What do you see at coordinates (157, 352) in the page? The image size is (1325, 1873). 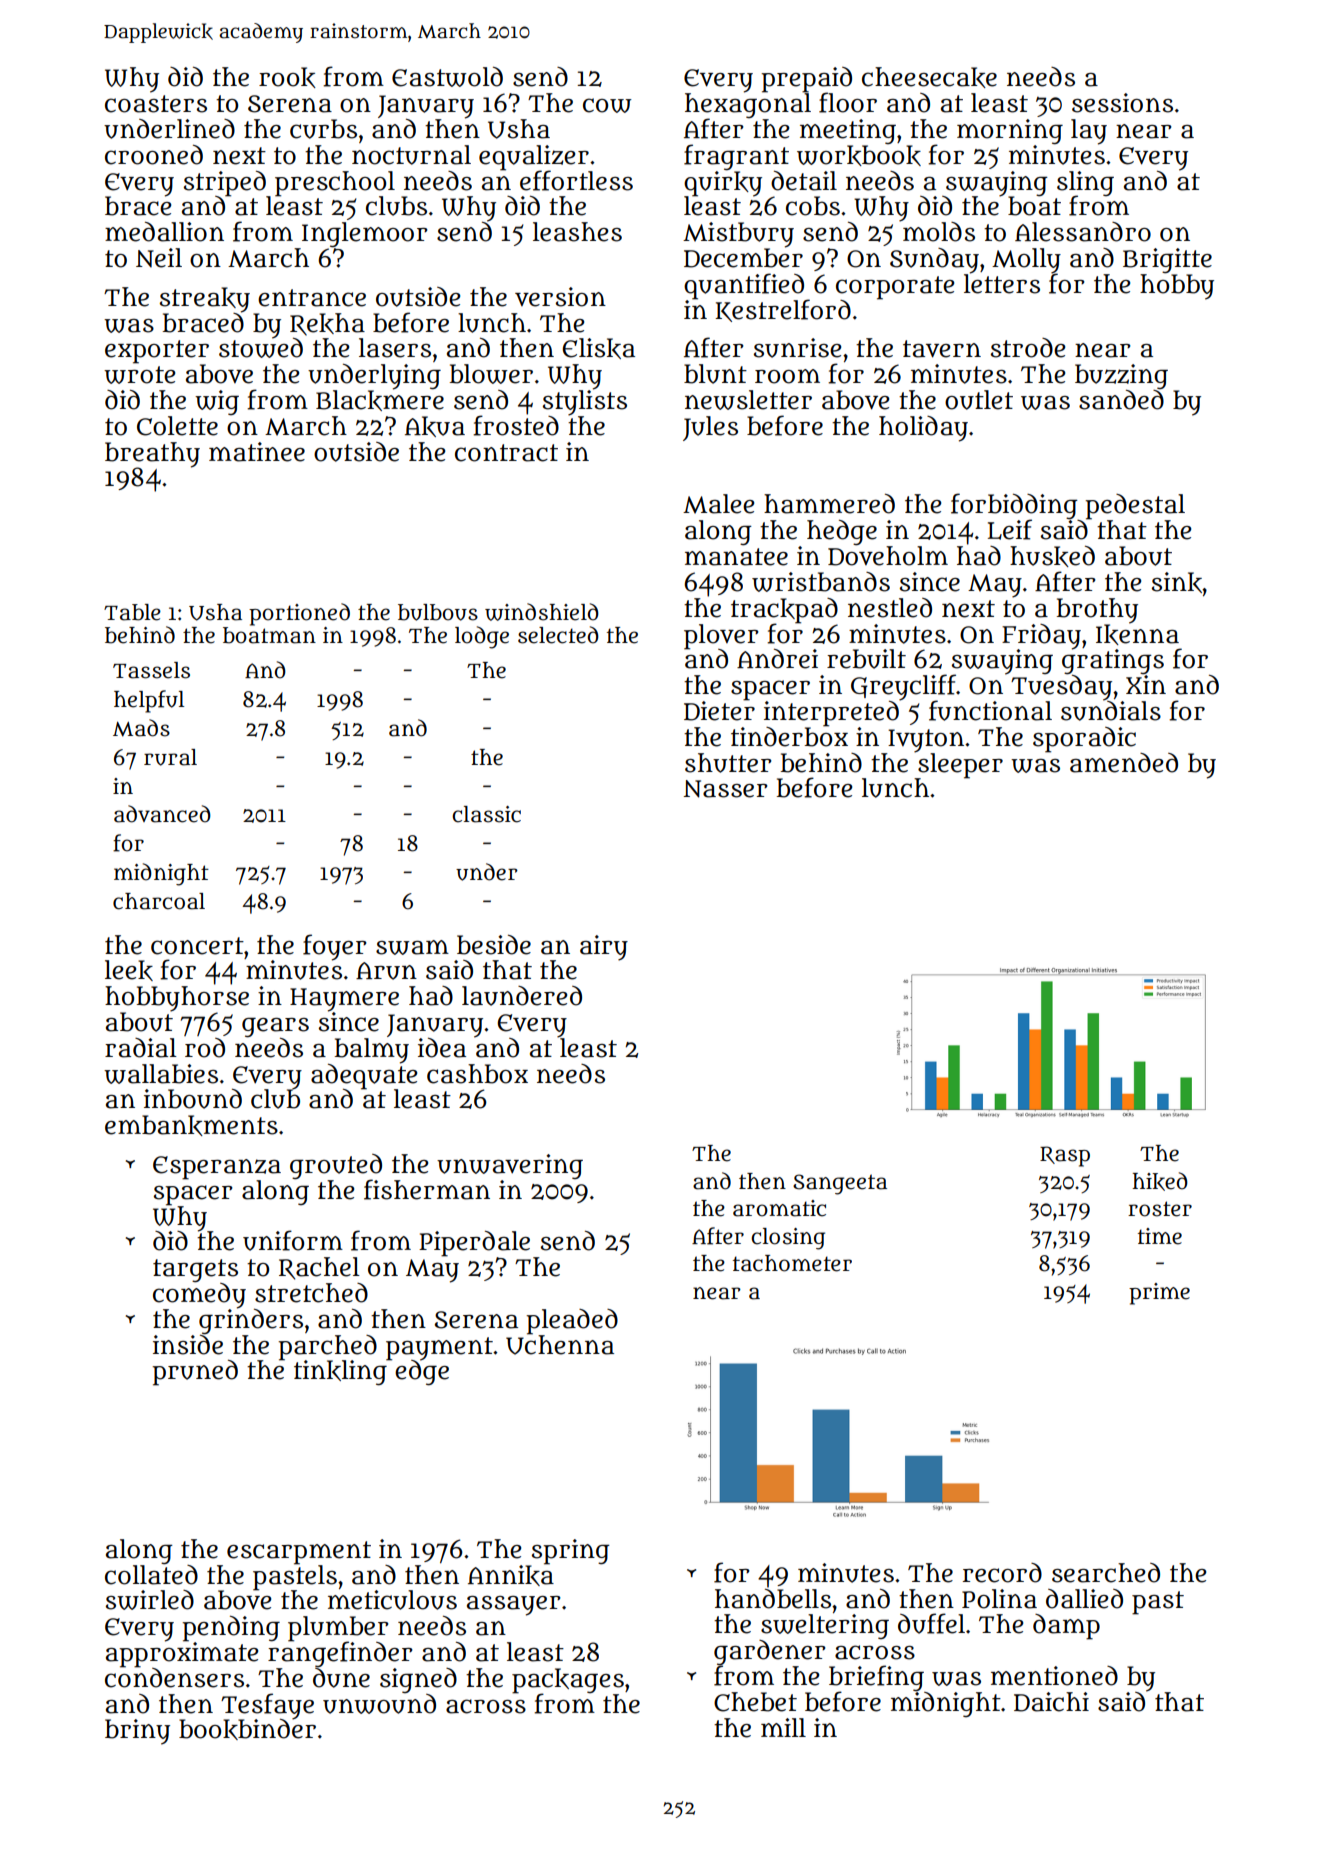 I see `exporter` at bounding box center [157, 352].
